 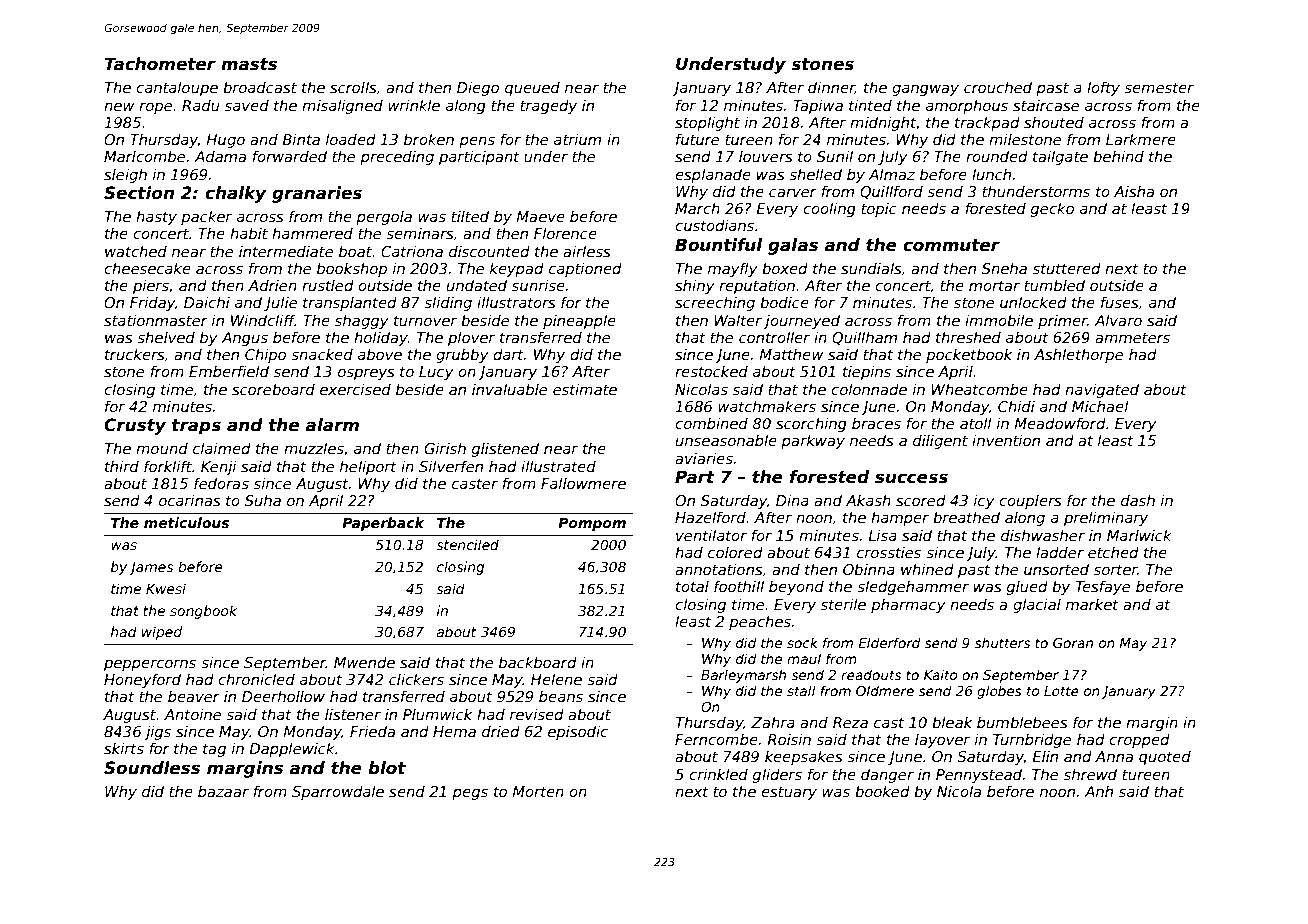 I want to click on Dapplewick, so click(x=292, y=749).
